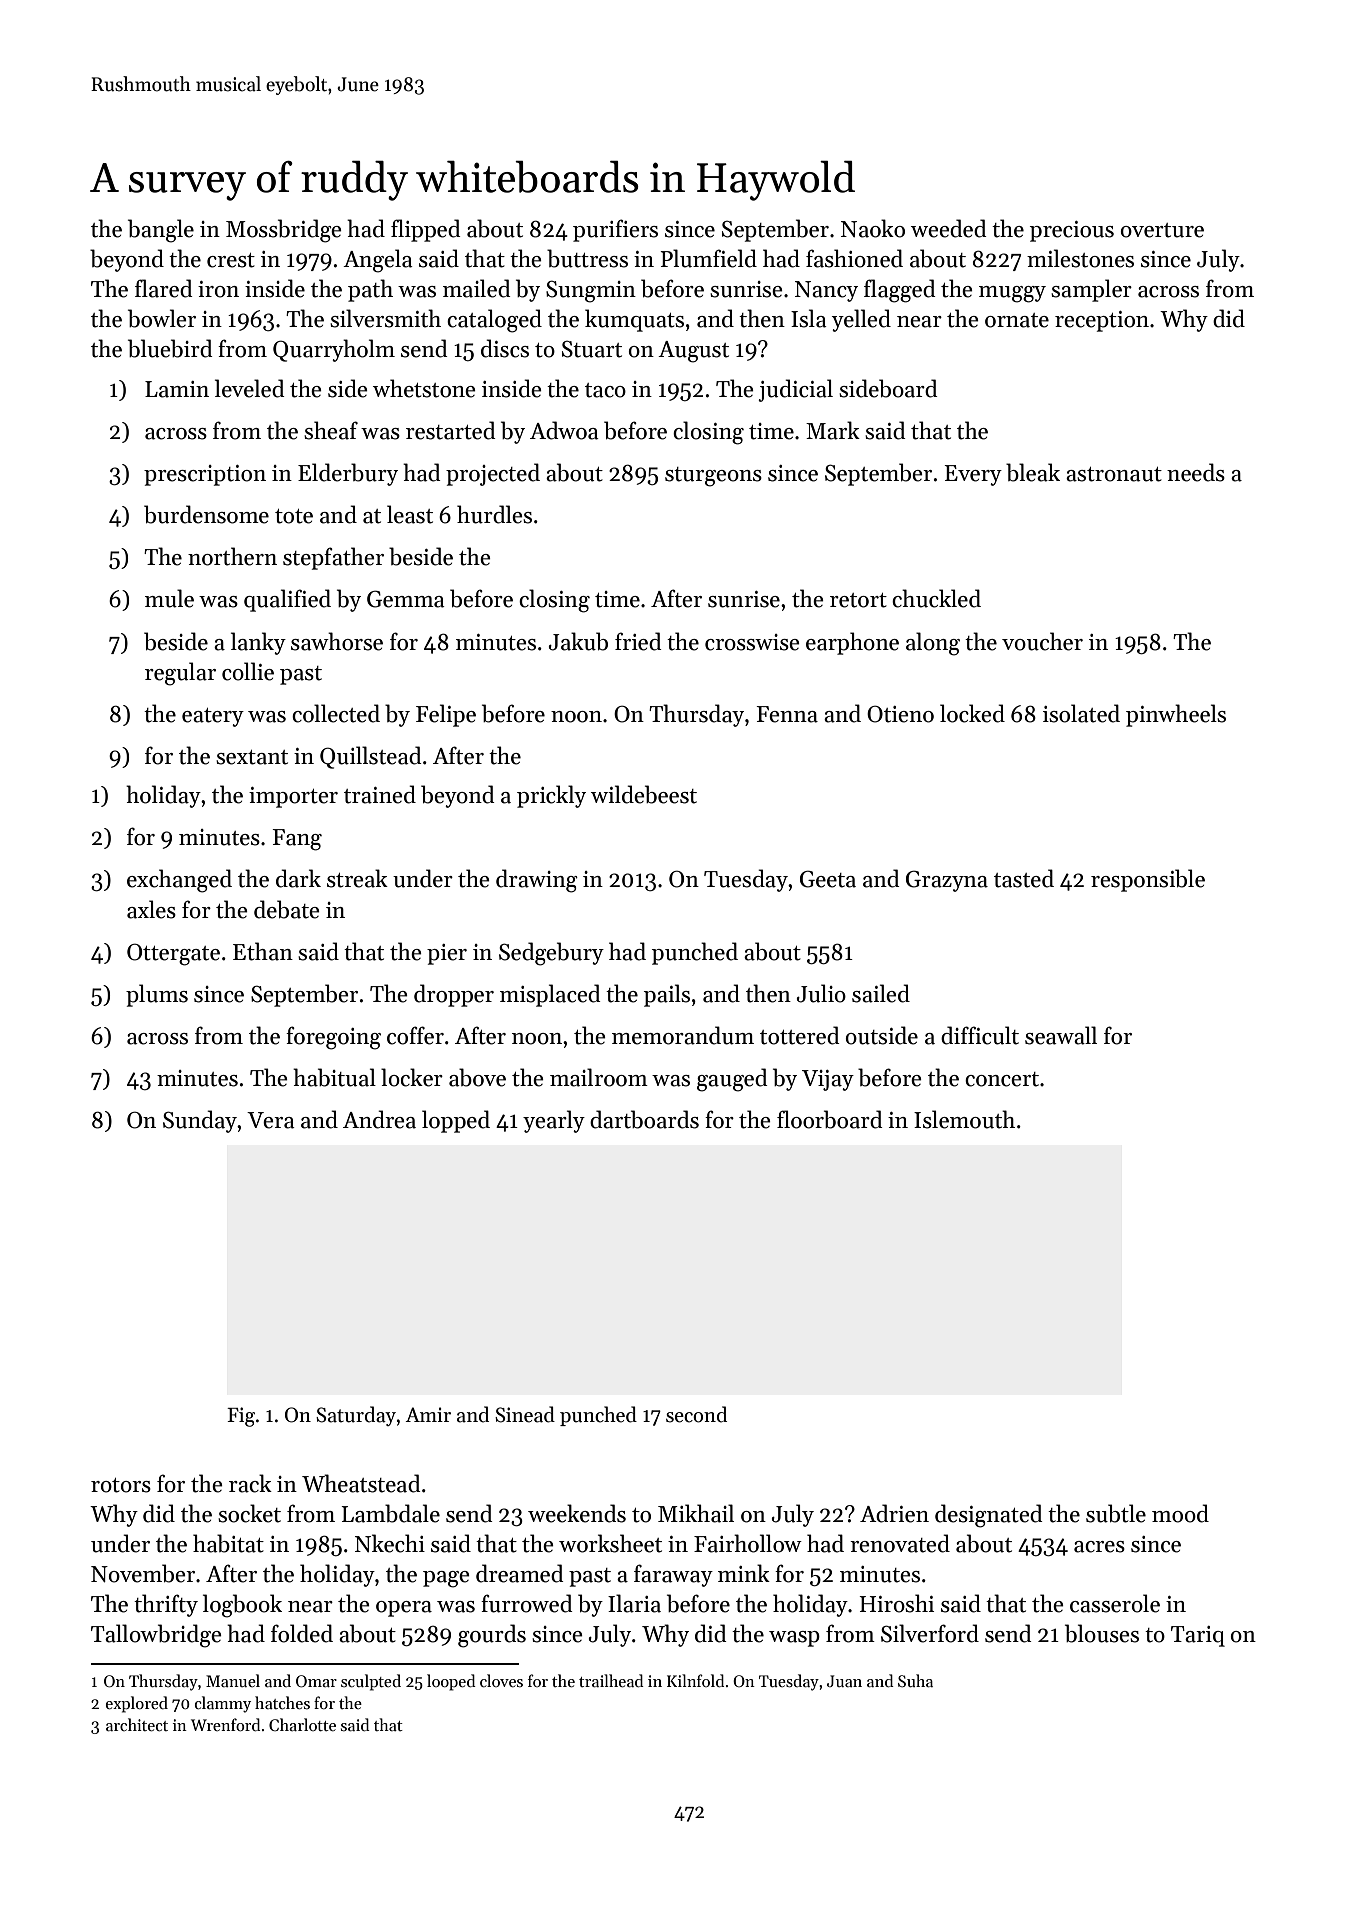  Describe the element at coordinates (233, 1680) in the screenshot. I see `Manuel` at that location.
